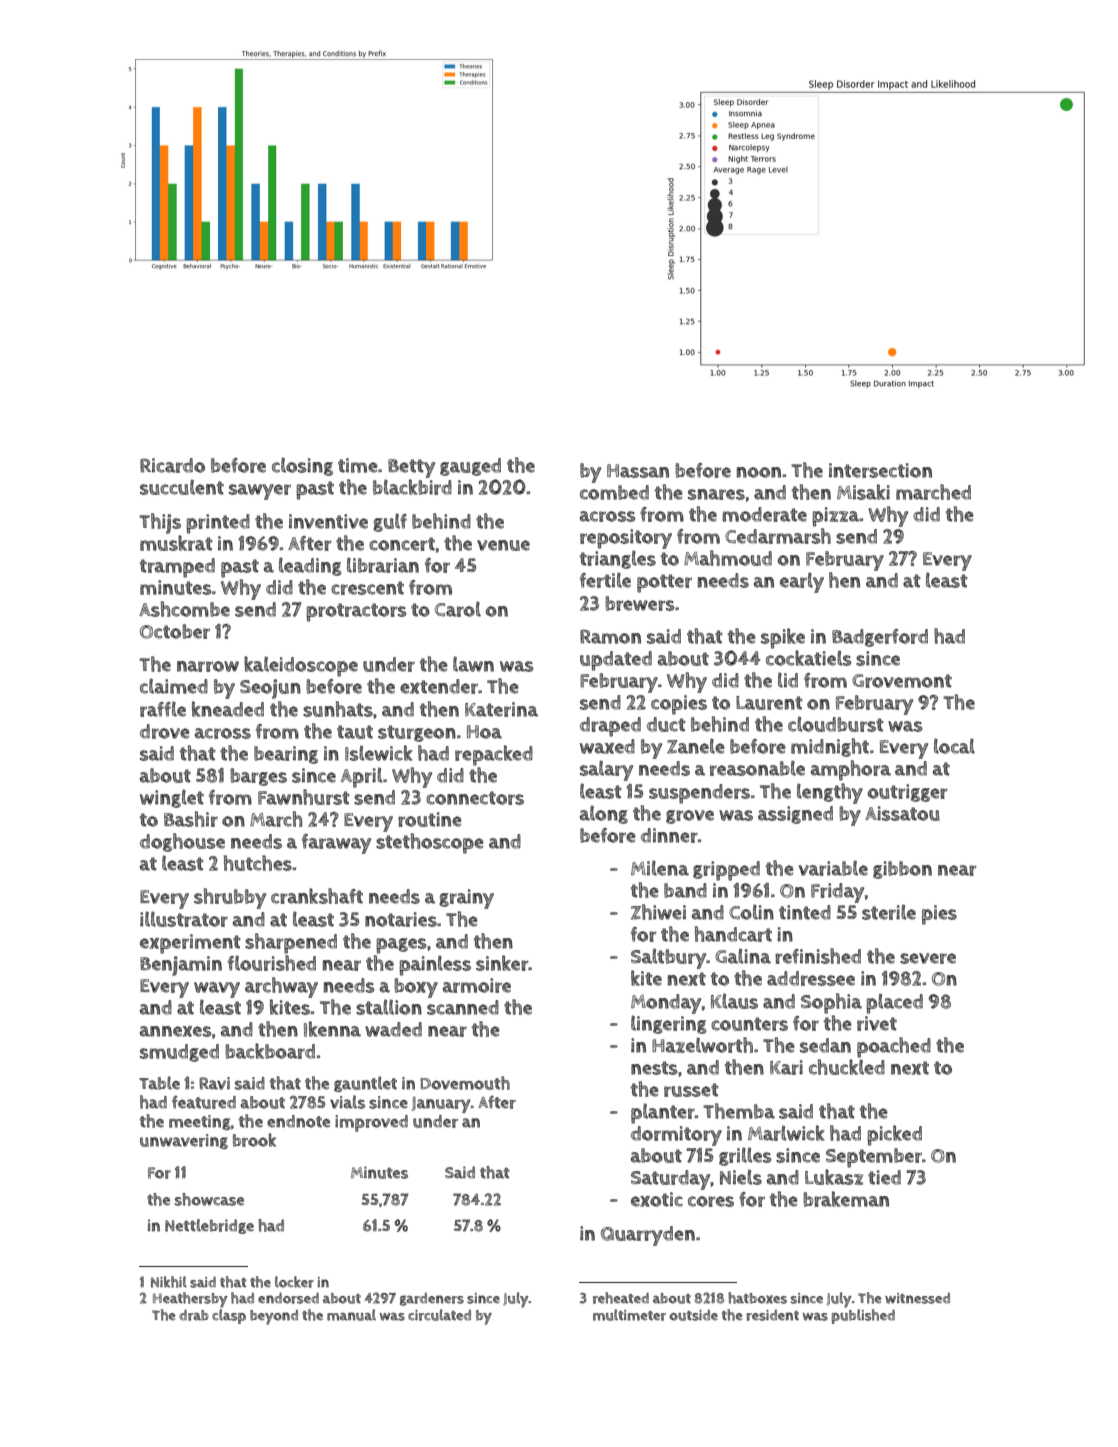  What do you see at coordinates (172, 465) in the screenshot?
I see `Ricardo` at bounding box center [172, 465].
